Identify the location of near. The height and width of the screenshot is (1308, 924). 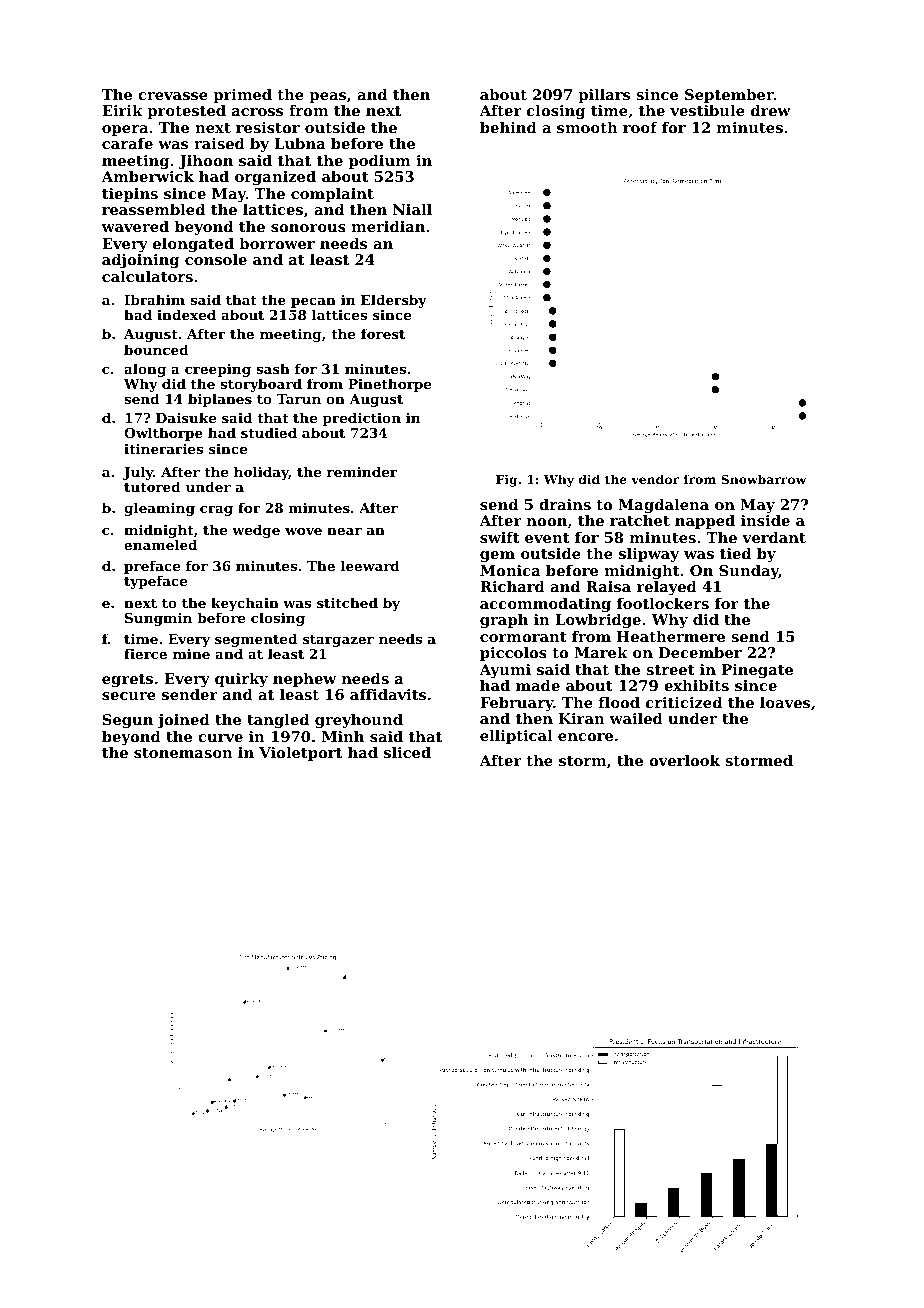
(344, 531).
